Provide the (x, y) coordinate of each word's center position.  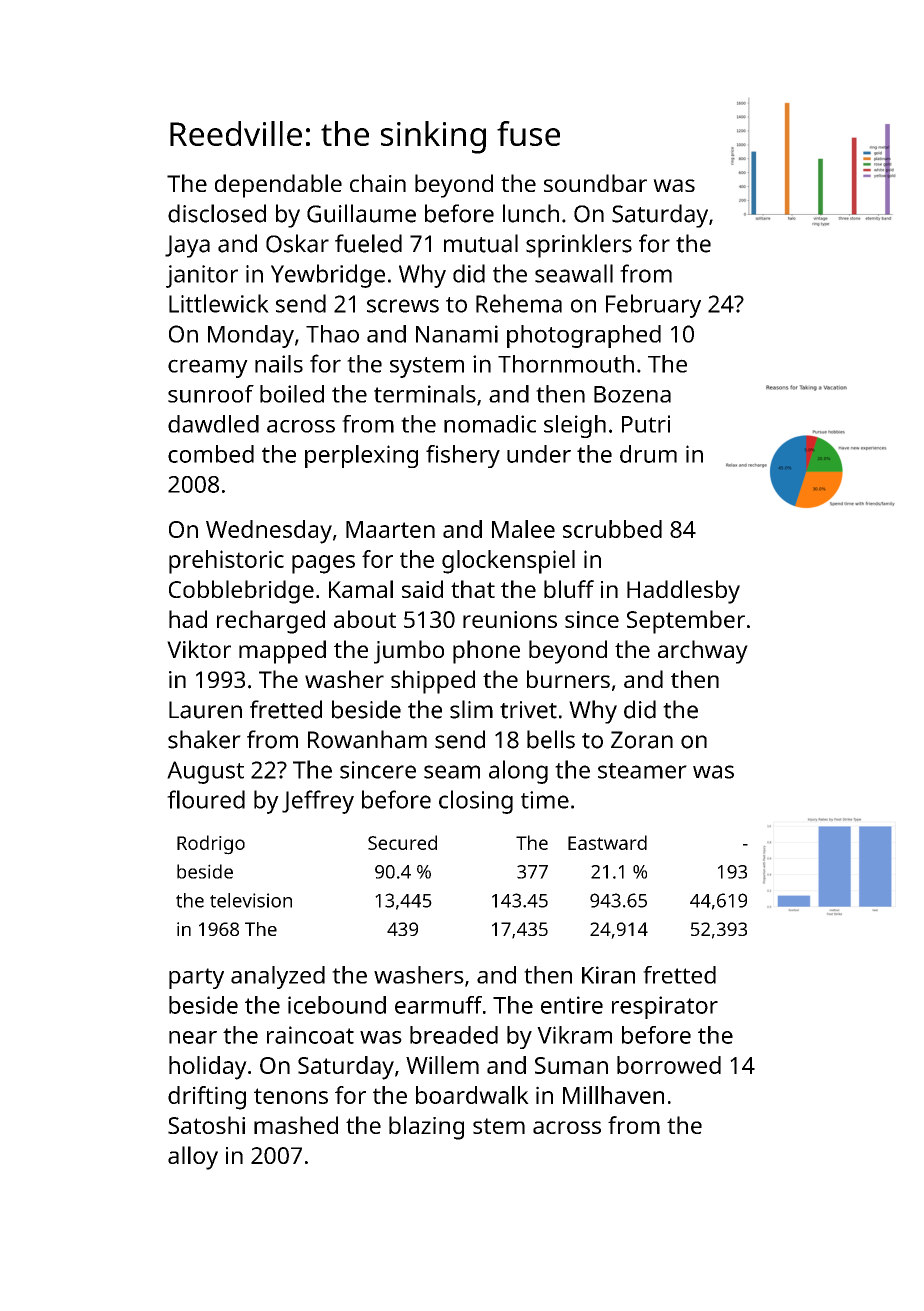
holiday (208, 1068)
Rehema (519, 303)
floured (206, 799)
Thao (332, 334)
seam (452, 772)
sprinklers (579, 246)
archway (703, 652)
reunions (510, 619)
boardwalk (472, 1095)
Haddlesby (683, 592)
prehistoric (226, 562)
